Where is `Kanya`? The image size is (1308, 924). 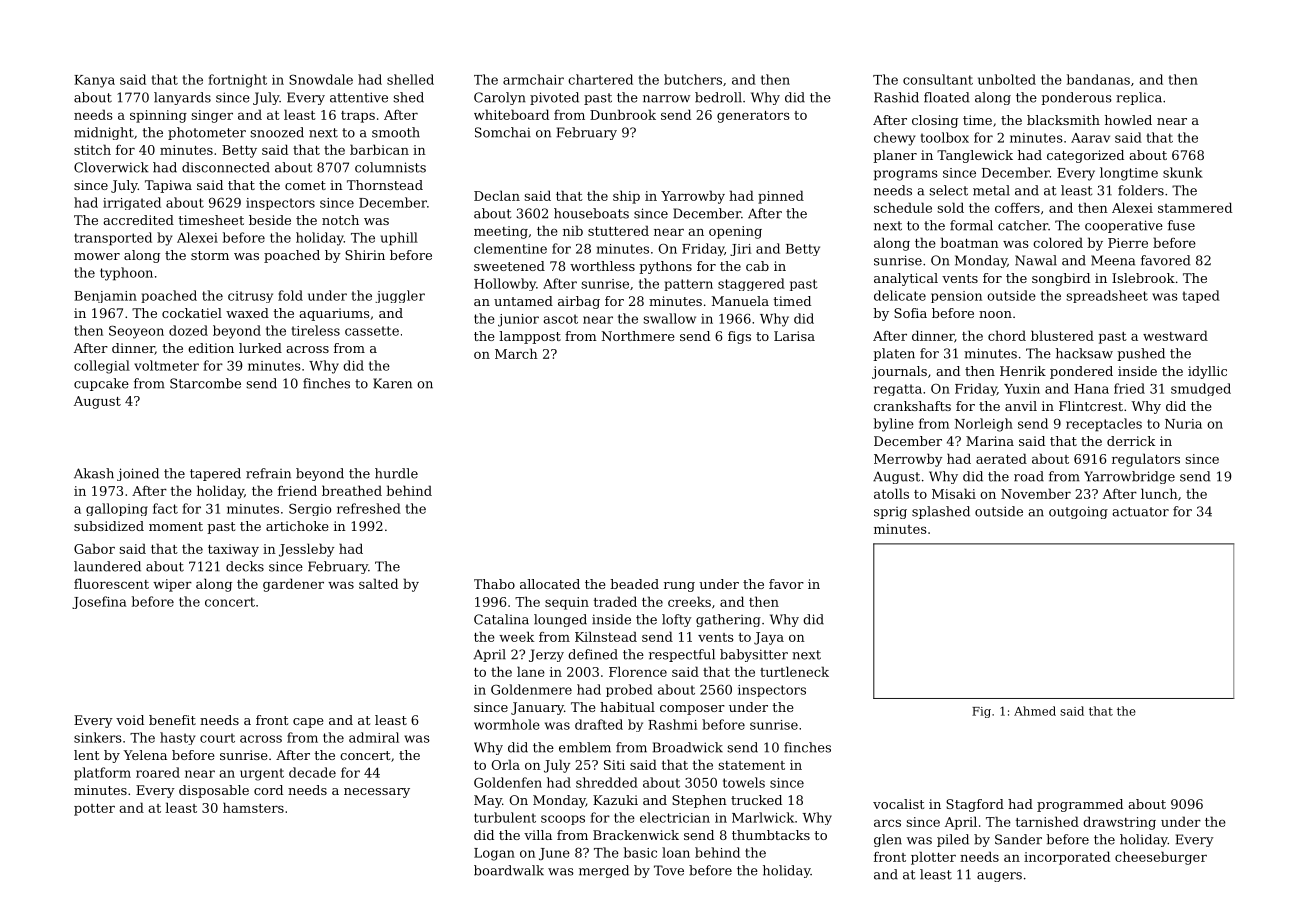
Kanya is located at coordinates (94, 81).
